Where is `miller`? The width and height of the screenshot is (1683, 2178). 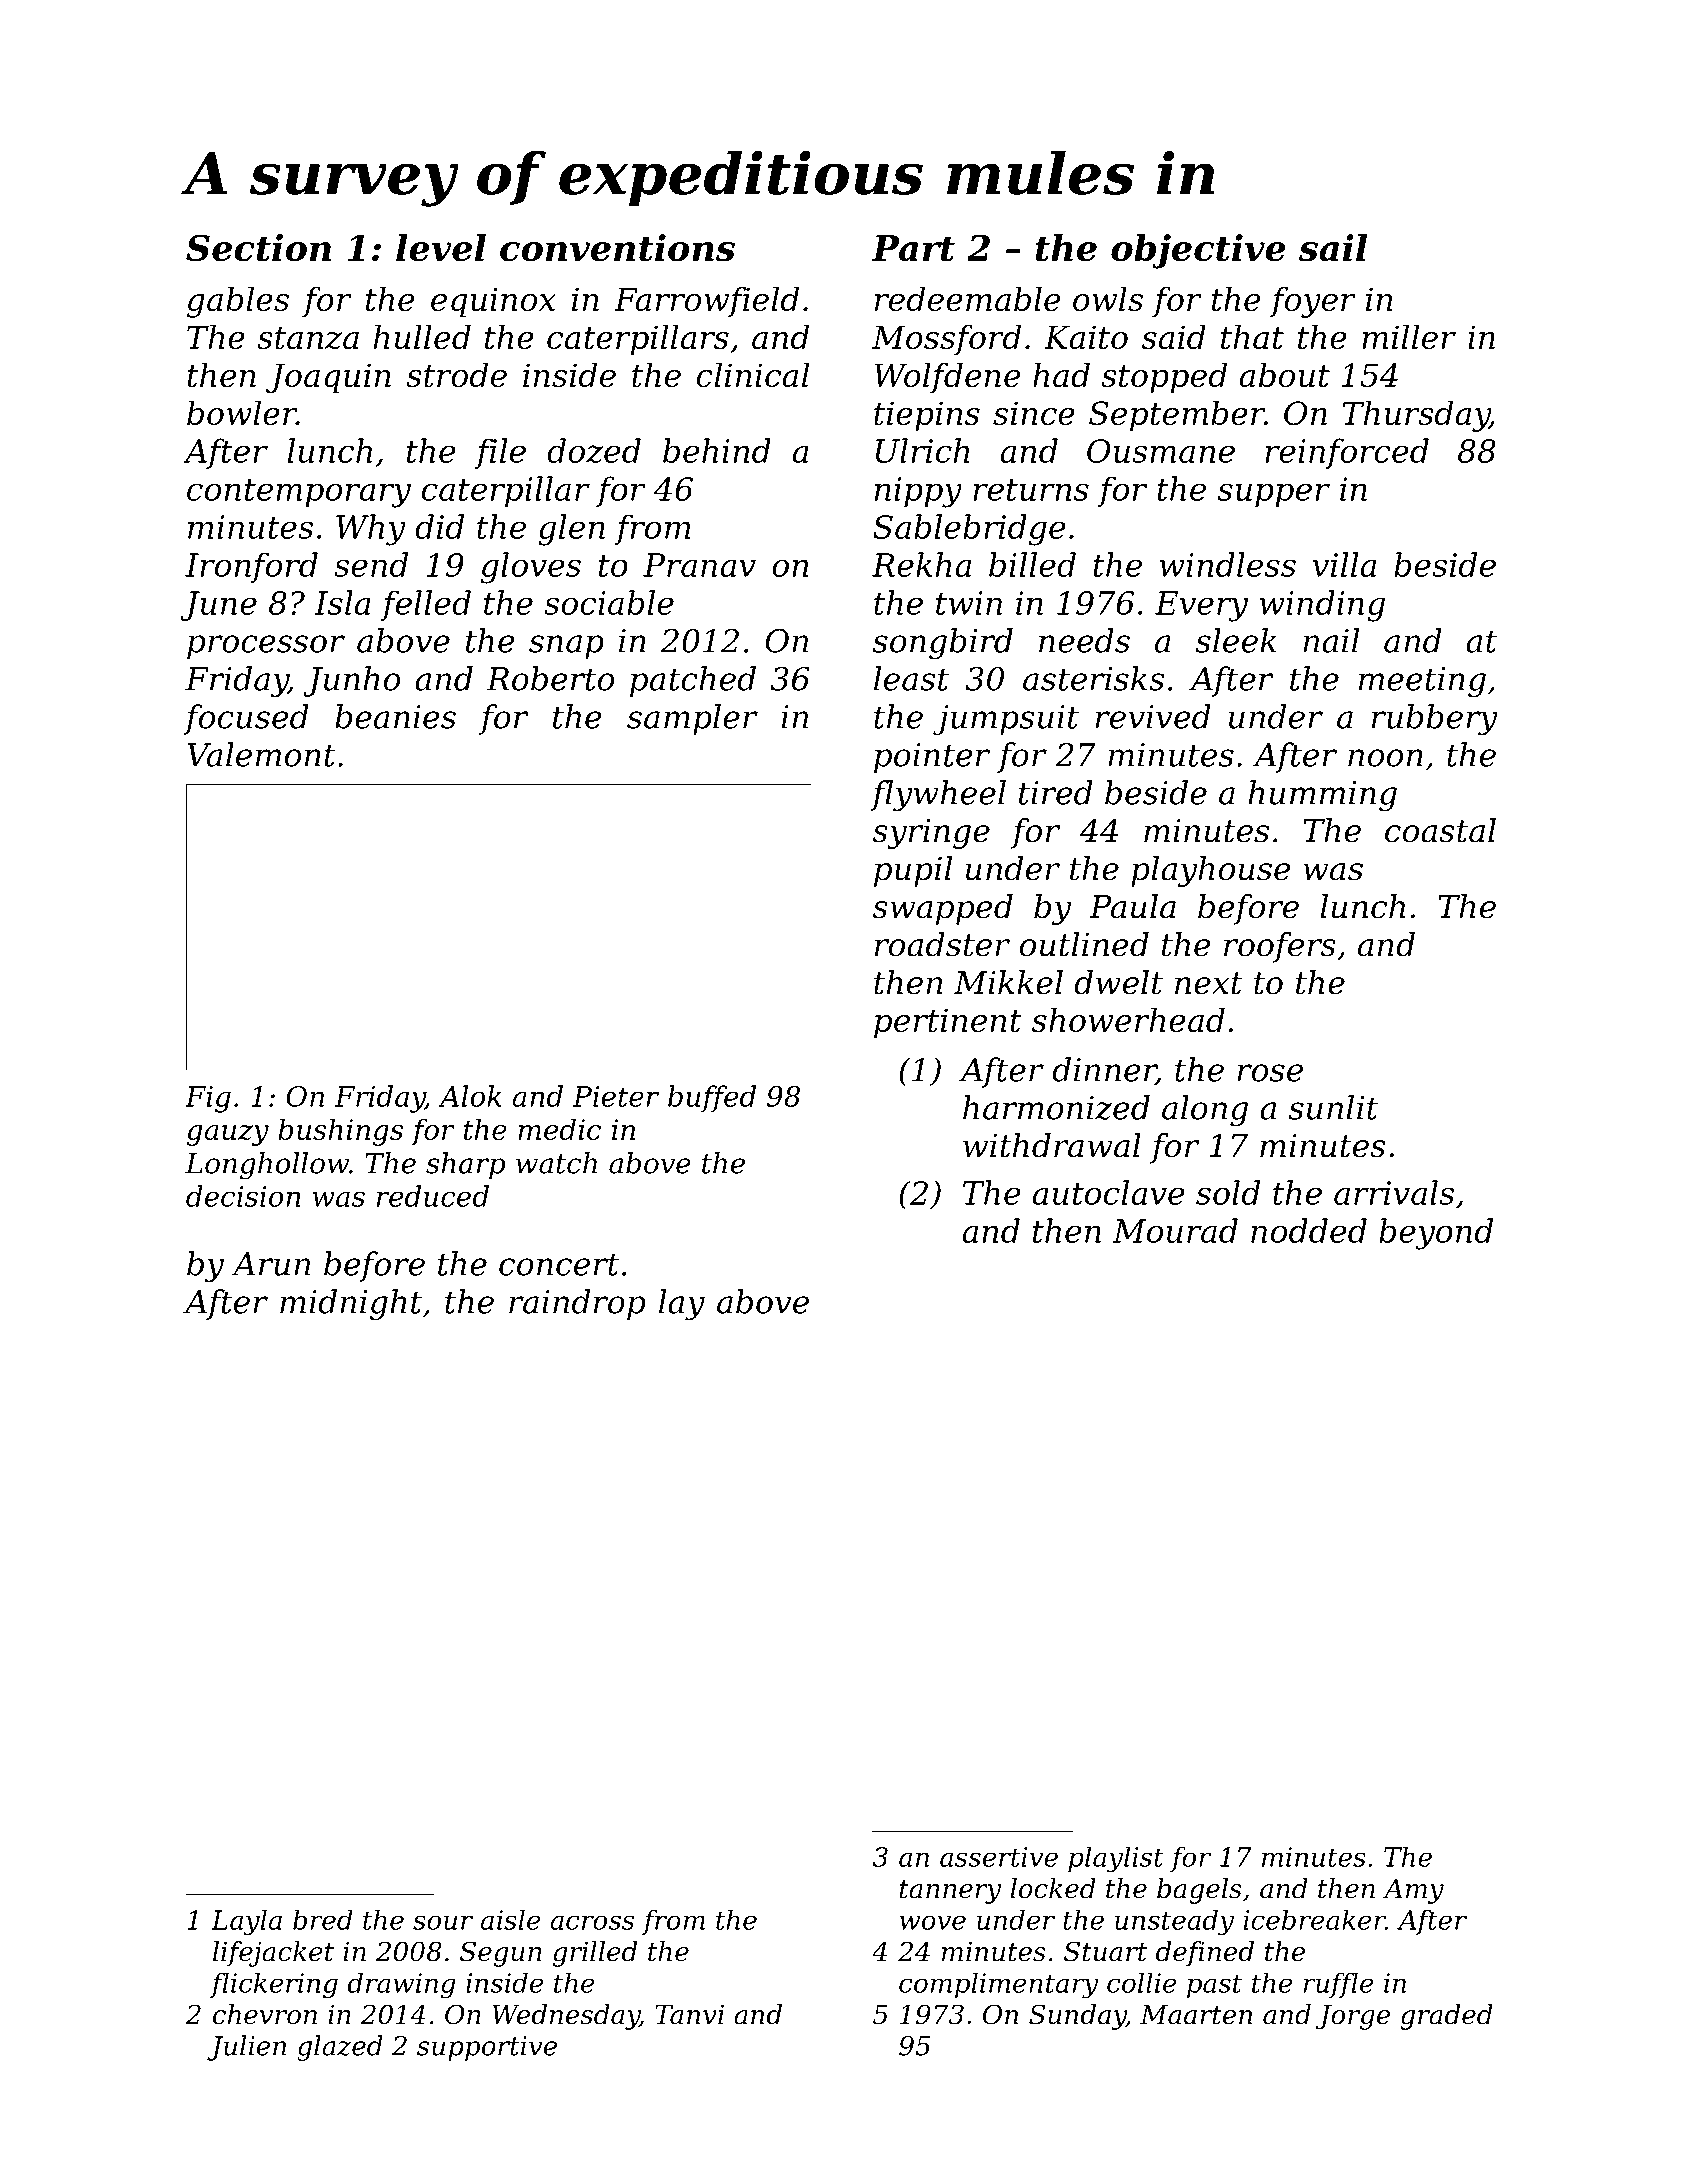
miller is located at coordinates (1409, 336).
